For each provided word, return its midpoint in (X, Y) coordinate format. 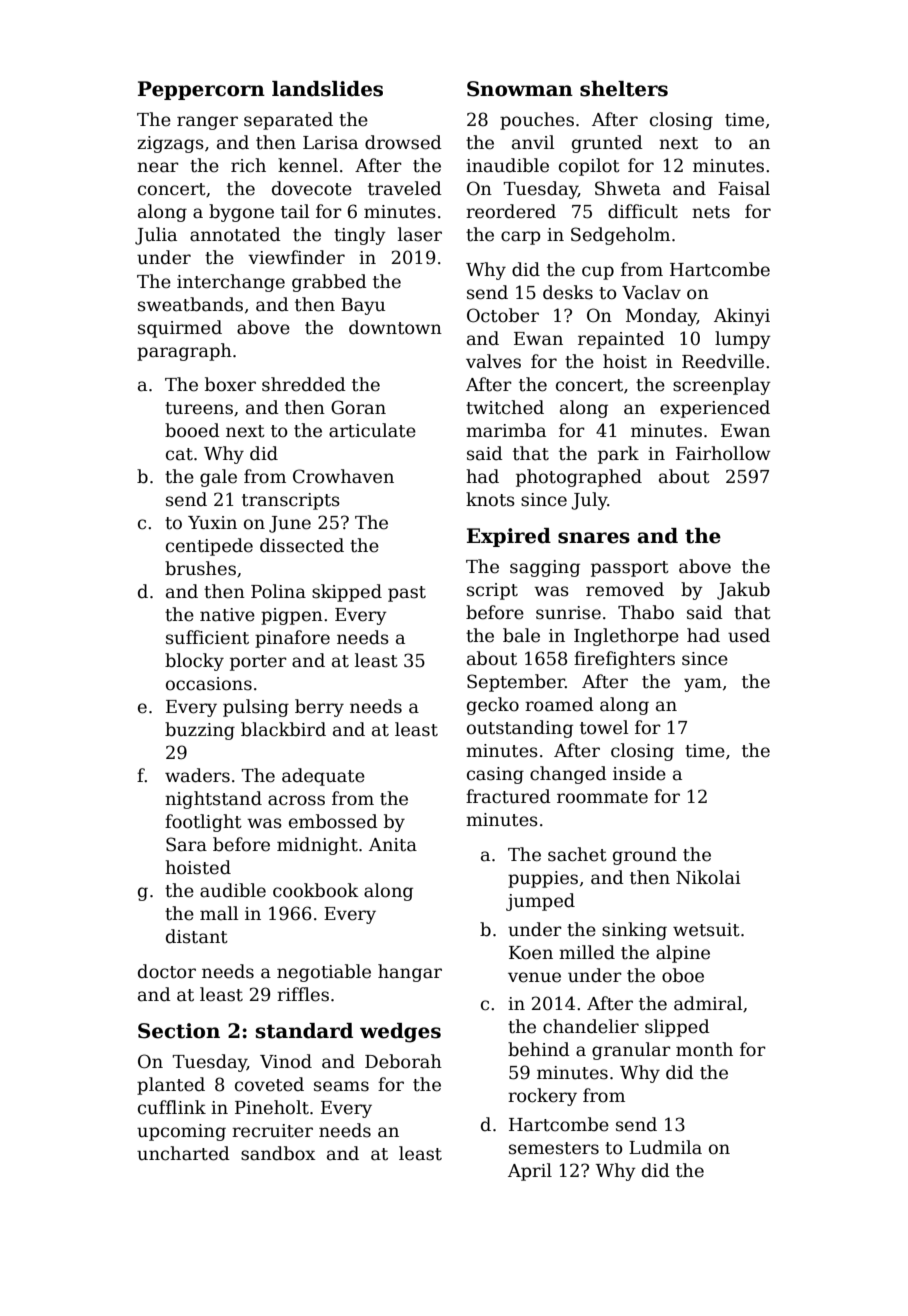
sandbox (278, 1153)
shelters (624, 89)
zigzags (170, 144)
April (530, 1172)
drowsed (403, 142)
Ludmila (665, 1147)
